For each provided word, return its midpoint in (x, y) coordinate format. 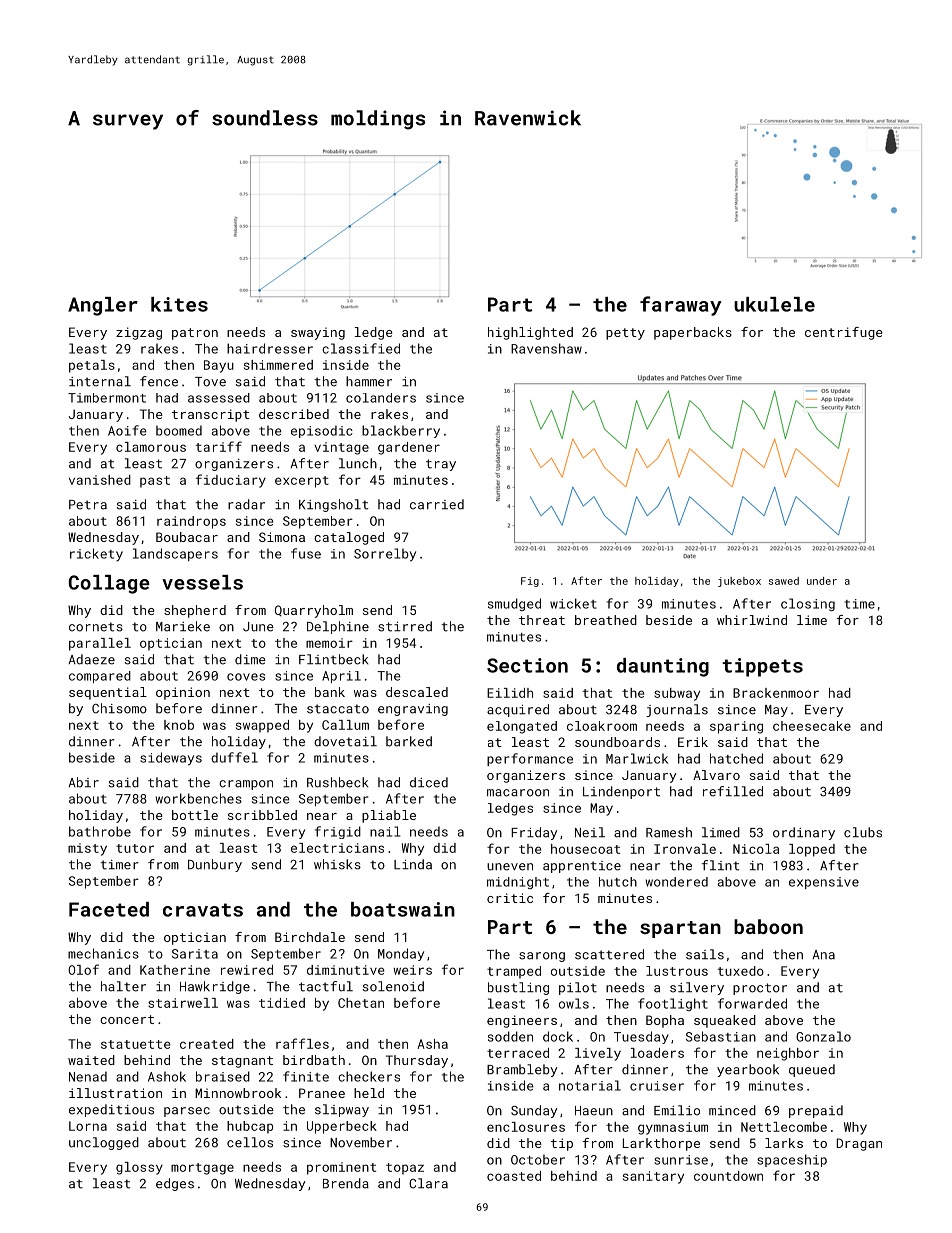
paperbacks (693, 333)
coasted (514, 1176)
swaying (318, 333)
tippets (762, 667)
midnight (518, 883)
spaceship (792, 1160)
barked (409, 741)
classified (361, 348)
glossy (139, 1168)
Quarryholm (314, 611)
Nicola (756, 849)
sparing (736, 727)
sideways (171, 759)
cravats (203, 910)
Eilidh (510, 693)
